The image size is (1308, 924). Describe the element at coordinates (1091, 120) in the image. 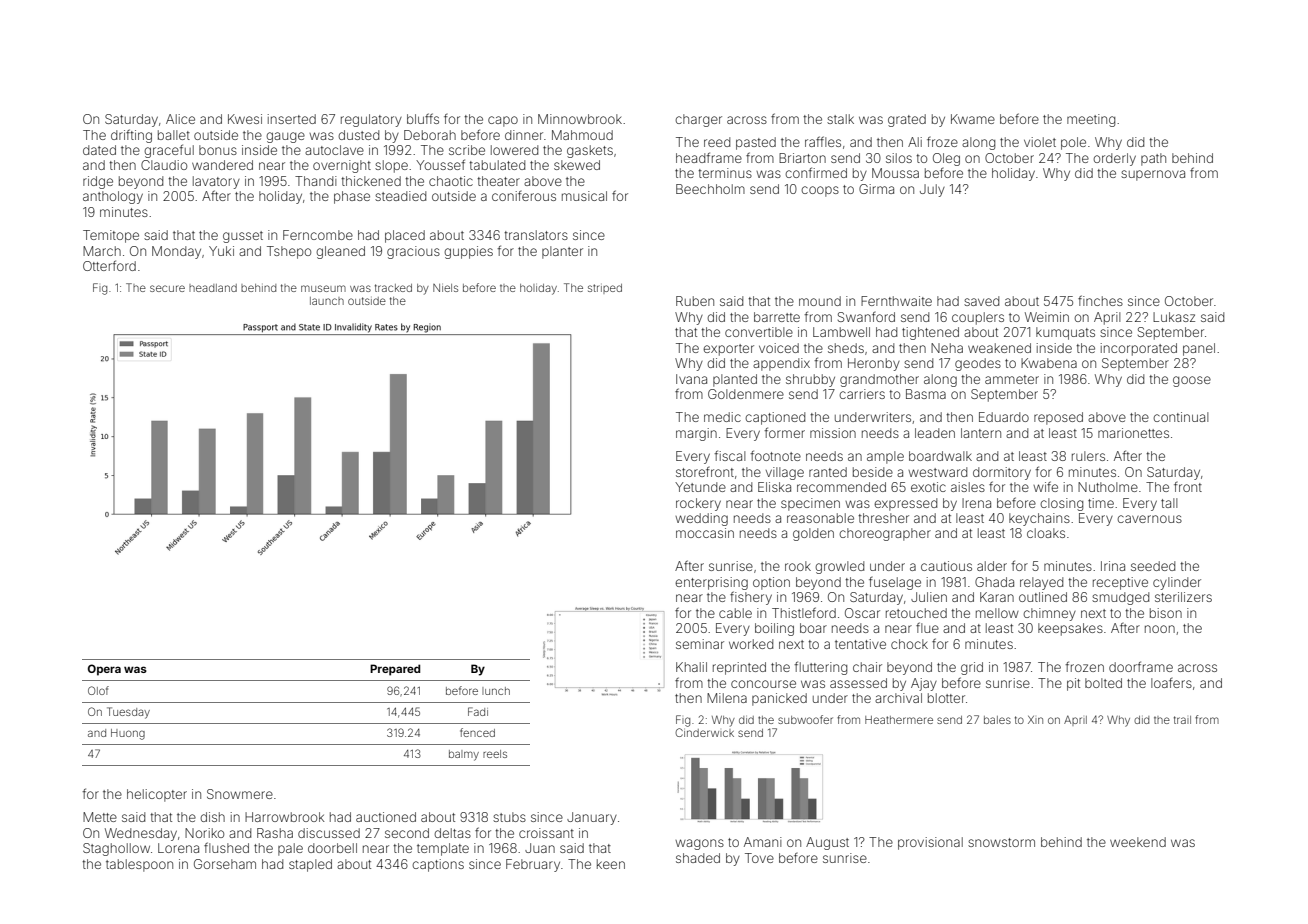

I see `meeting` at that location.
